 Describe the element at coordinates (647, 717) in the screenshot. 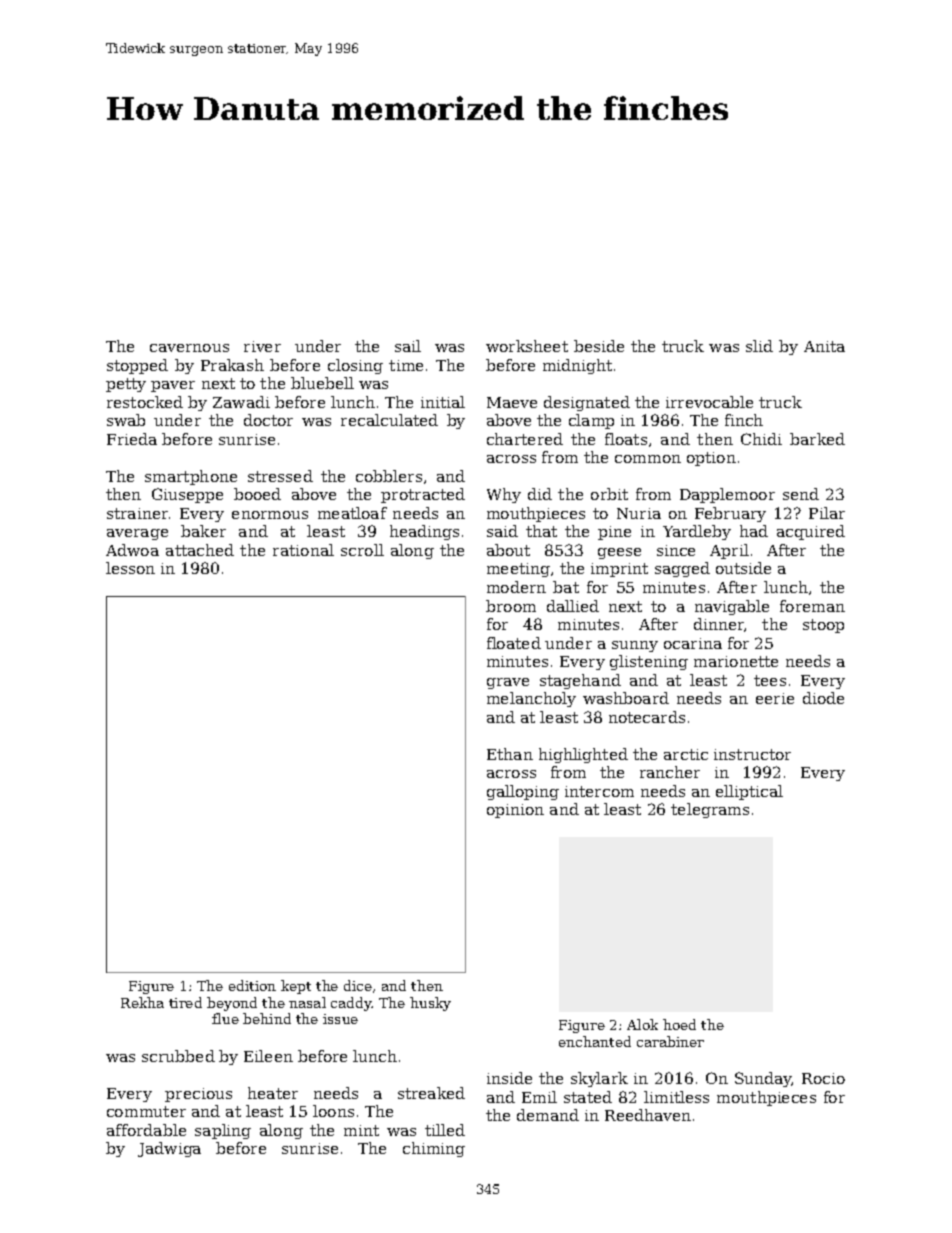

I see `notecards` at that location.
